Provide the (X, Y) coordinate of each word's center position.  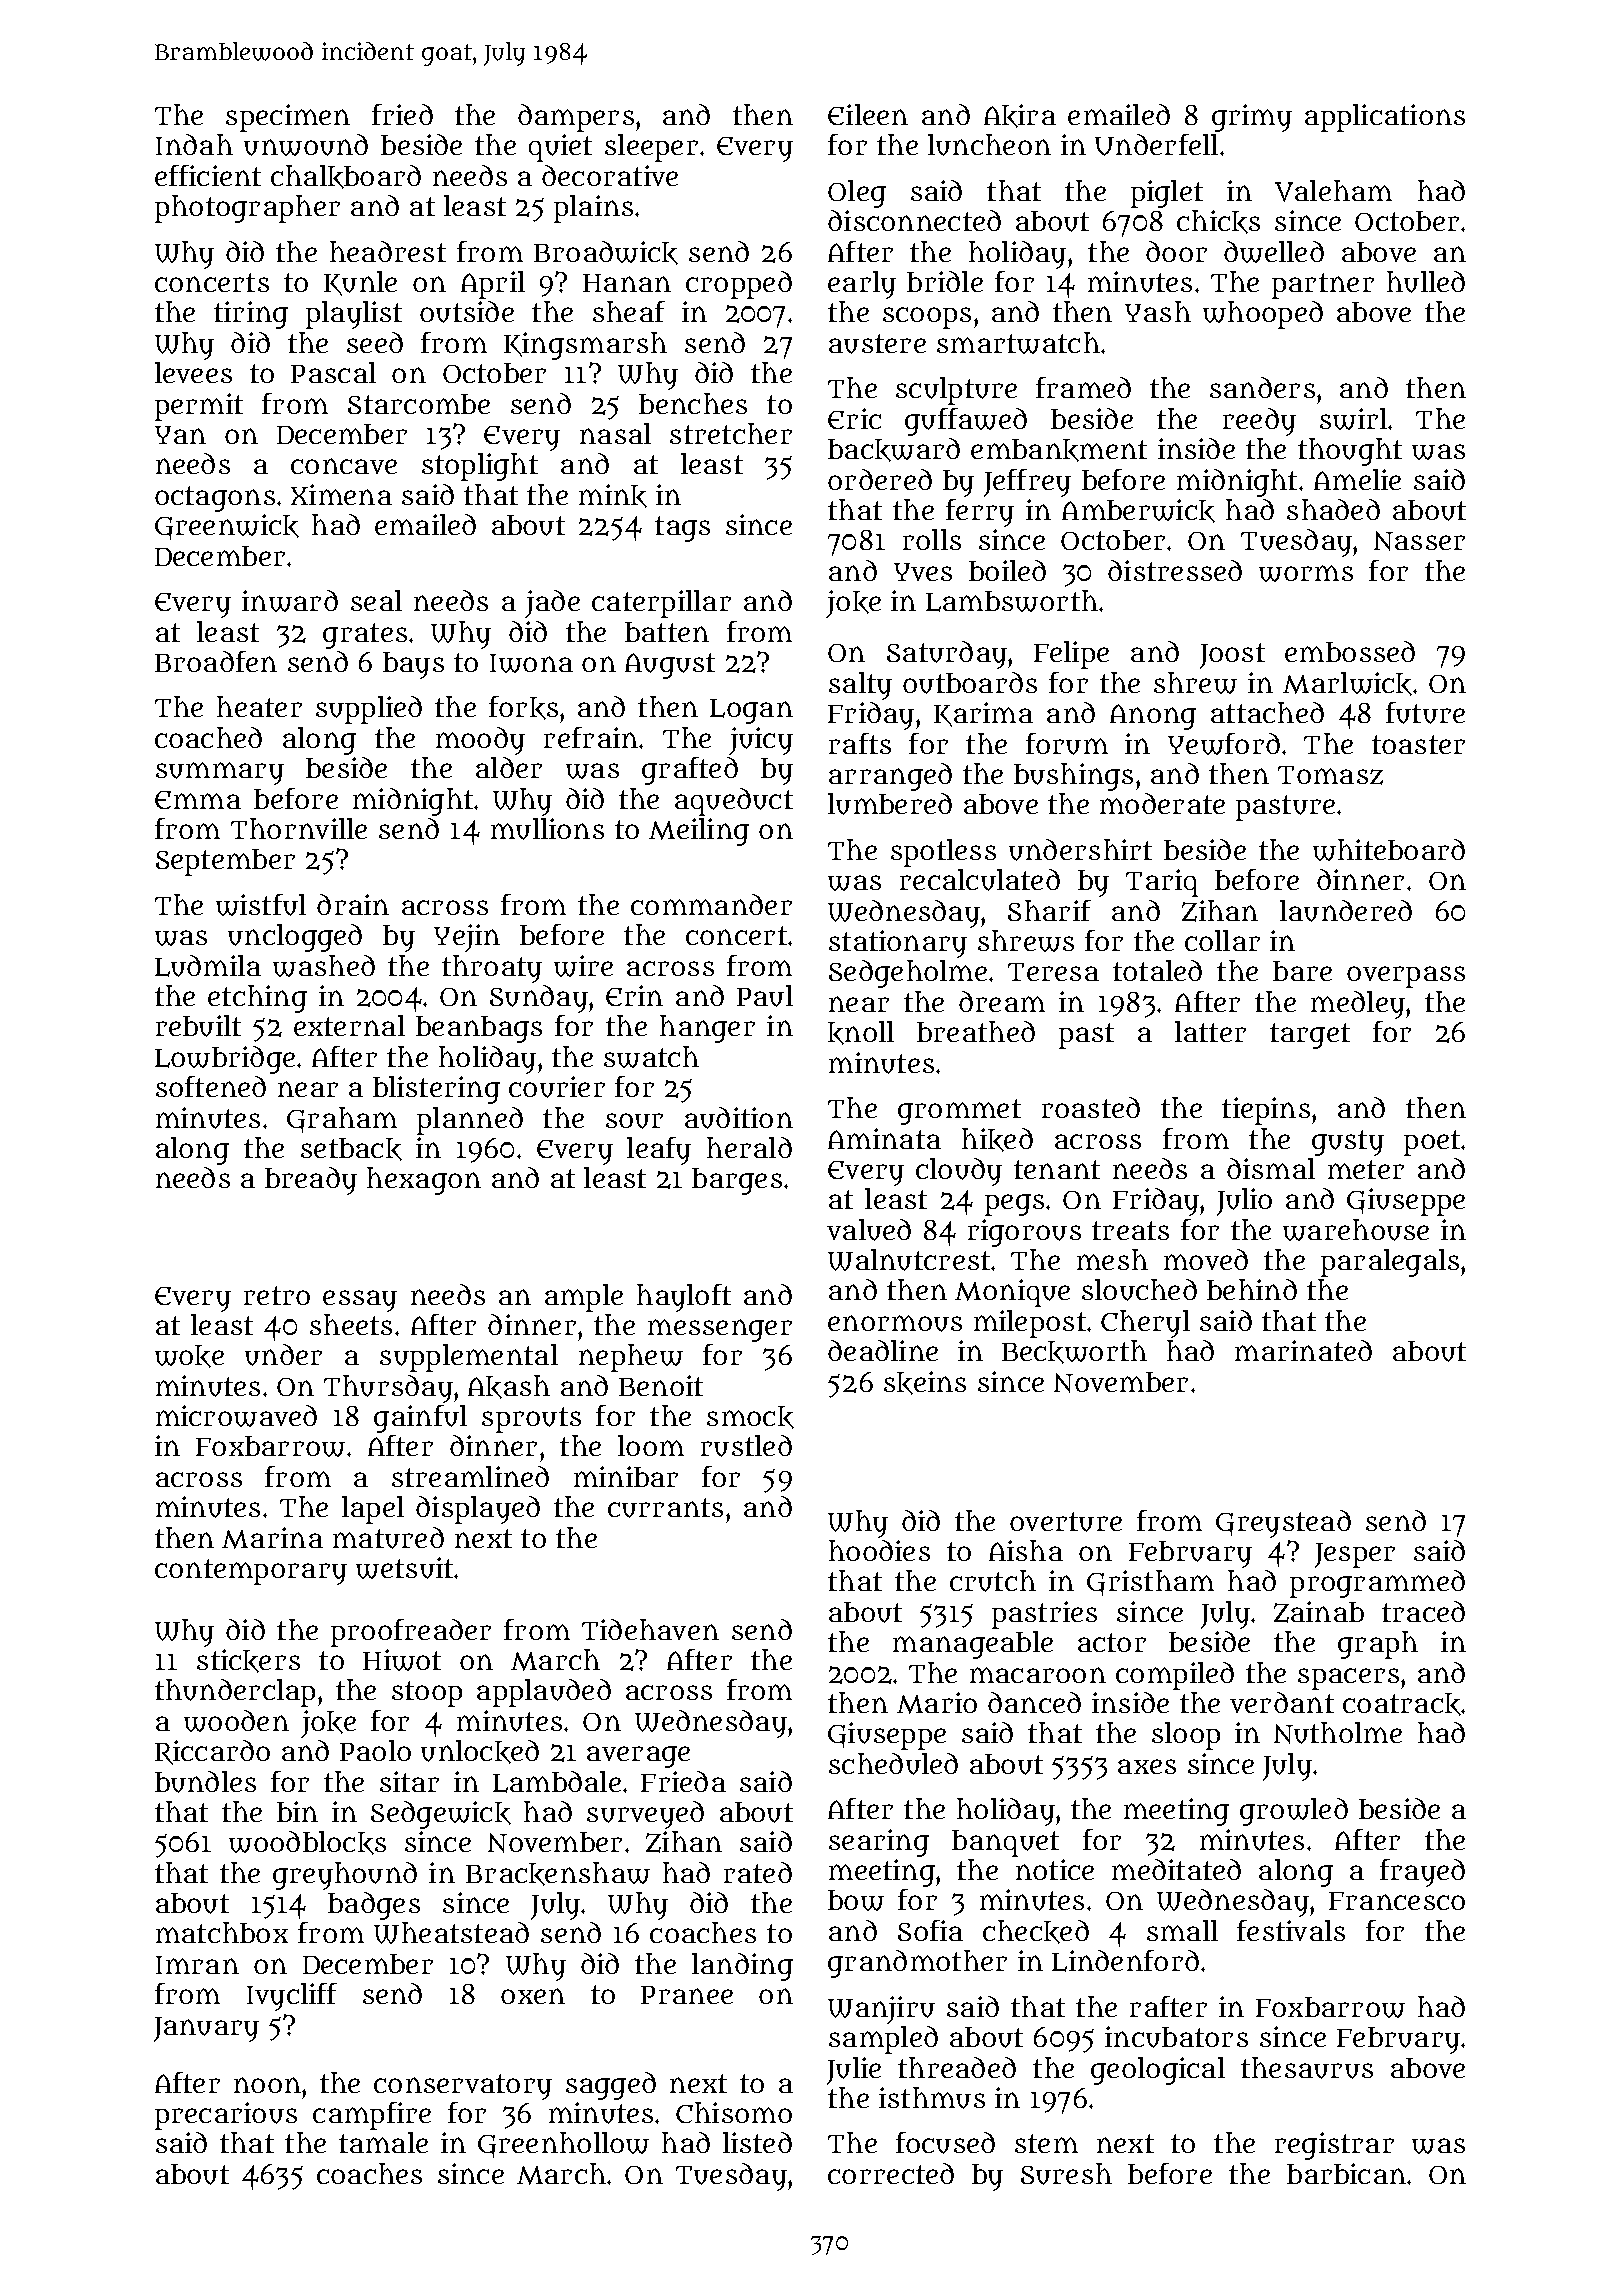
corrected (891, 2173)
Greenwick (227, 527)
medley (1358, 1005)
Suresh (1066, 2174)
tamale (383, 2142)
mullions (547, 829)
